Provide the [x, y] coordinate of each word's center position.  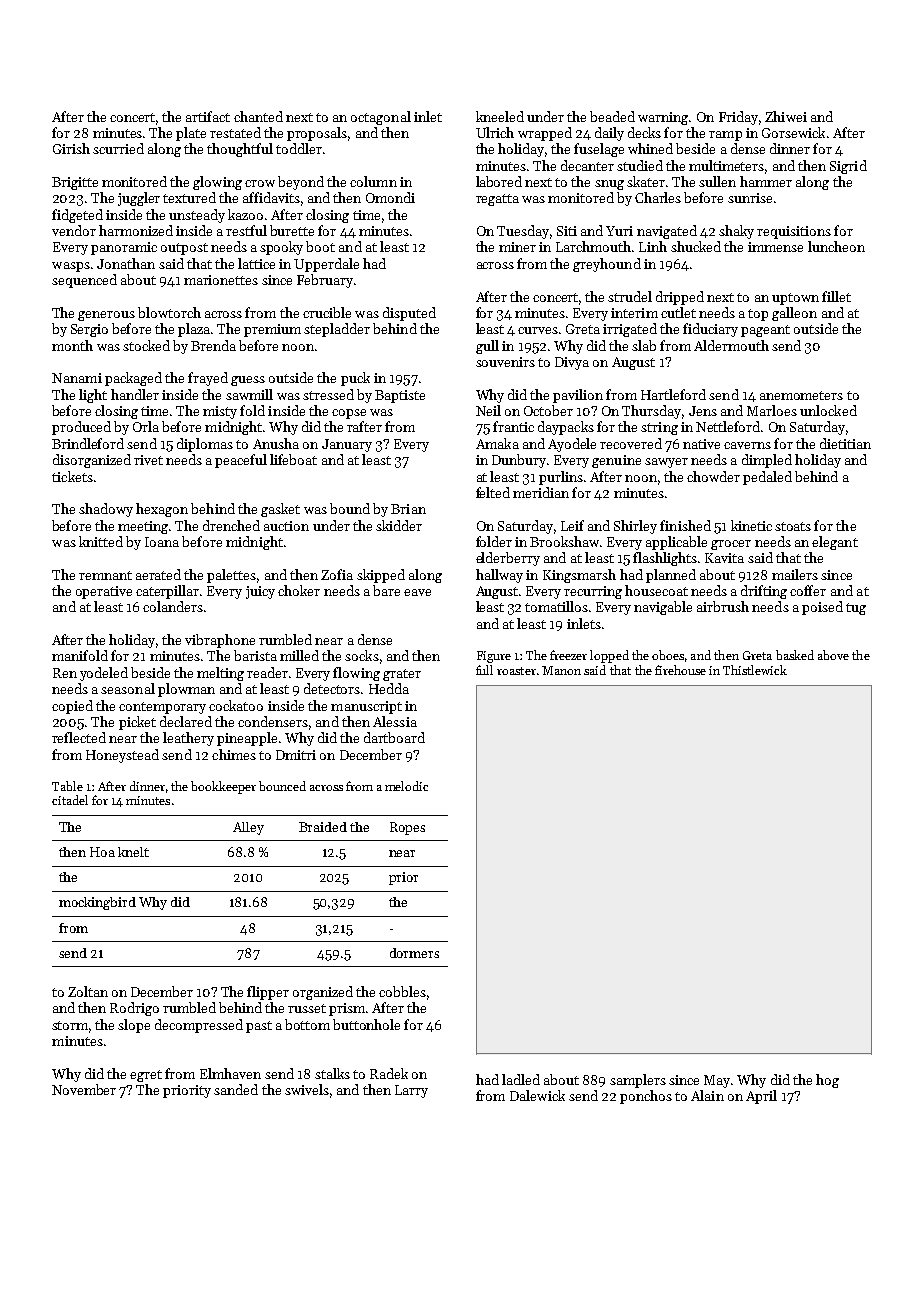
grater [402, 675]
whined [650, 148]
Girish [71, 148]
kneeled [500, 116]
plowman [186, 690]
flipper [268, 993]
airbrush [723, 606]
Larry [411, 1091]
